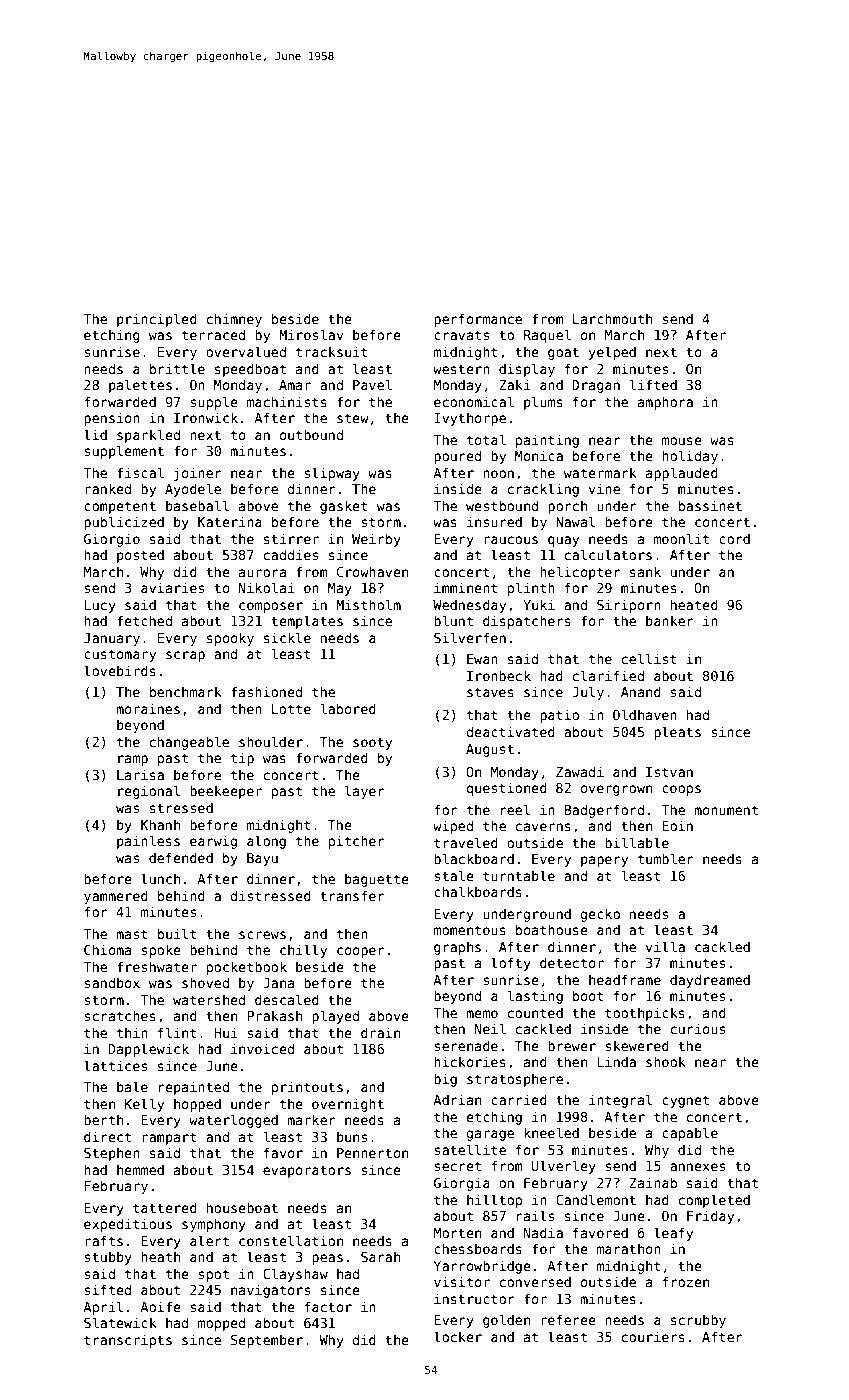 The width and height of the page is (849, 1400). I want to click on mopped, so click(221, 1324).
